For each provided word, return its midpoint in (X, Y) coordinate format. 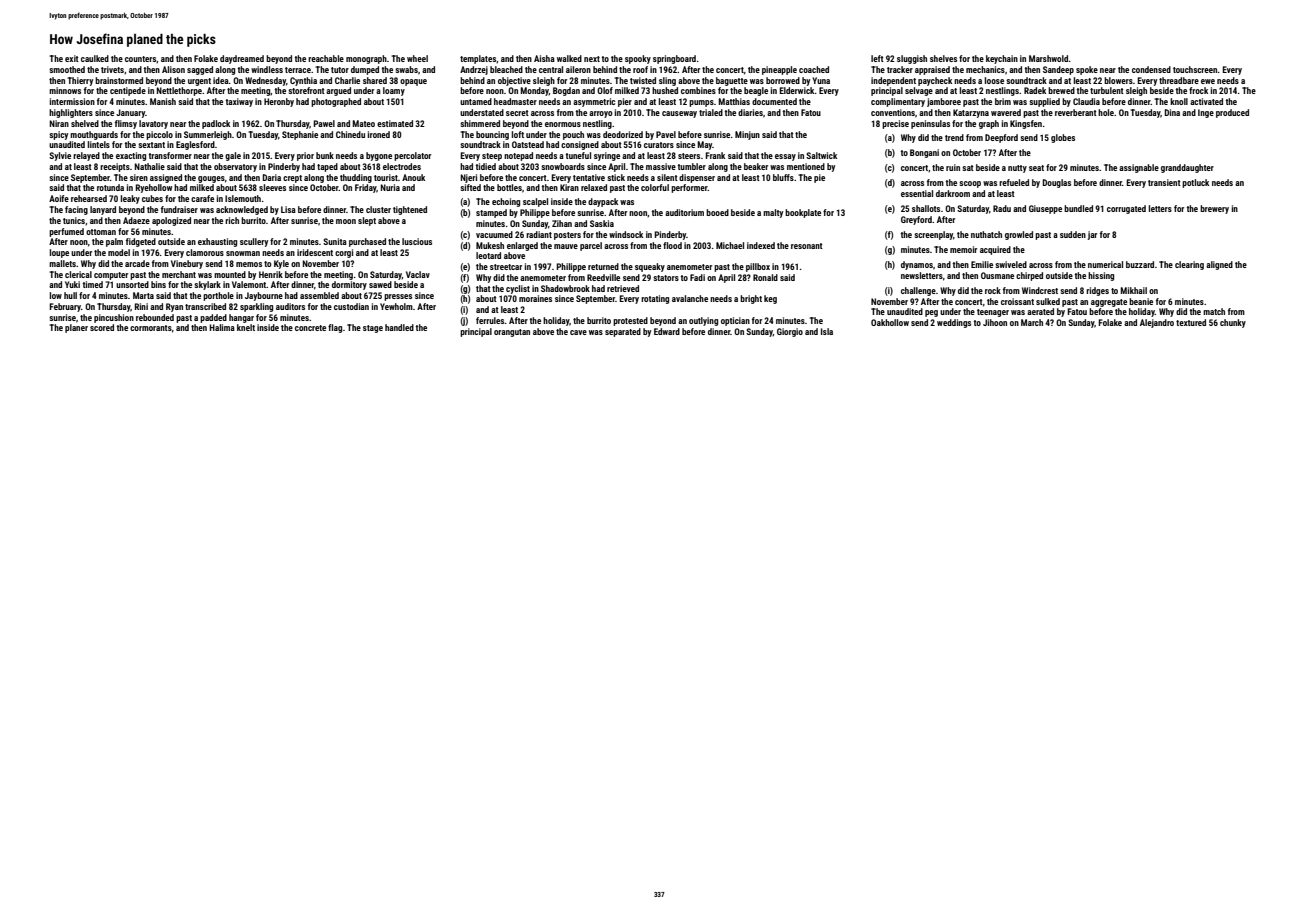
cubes (152, 198)
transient (1164, 182)
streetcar (506, 267)
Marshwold (1049, 58)
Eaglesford (195, 145)
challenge (918, 291)
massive (661, 166)
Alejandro (1157, 323)
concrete (310, 328)
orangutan (512, 333)
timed (92, 284)
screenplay (933, 235)
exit (72, 58)
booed (717, 212)
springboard (674, 59)
